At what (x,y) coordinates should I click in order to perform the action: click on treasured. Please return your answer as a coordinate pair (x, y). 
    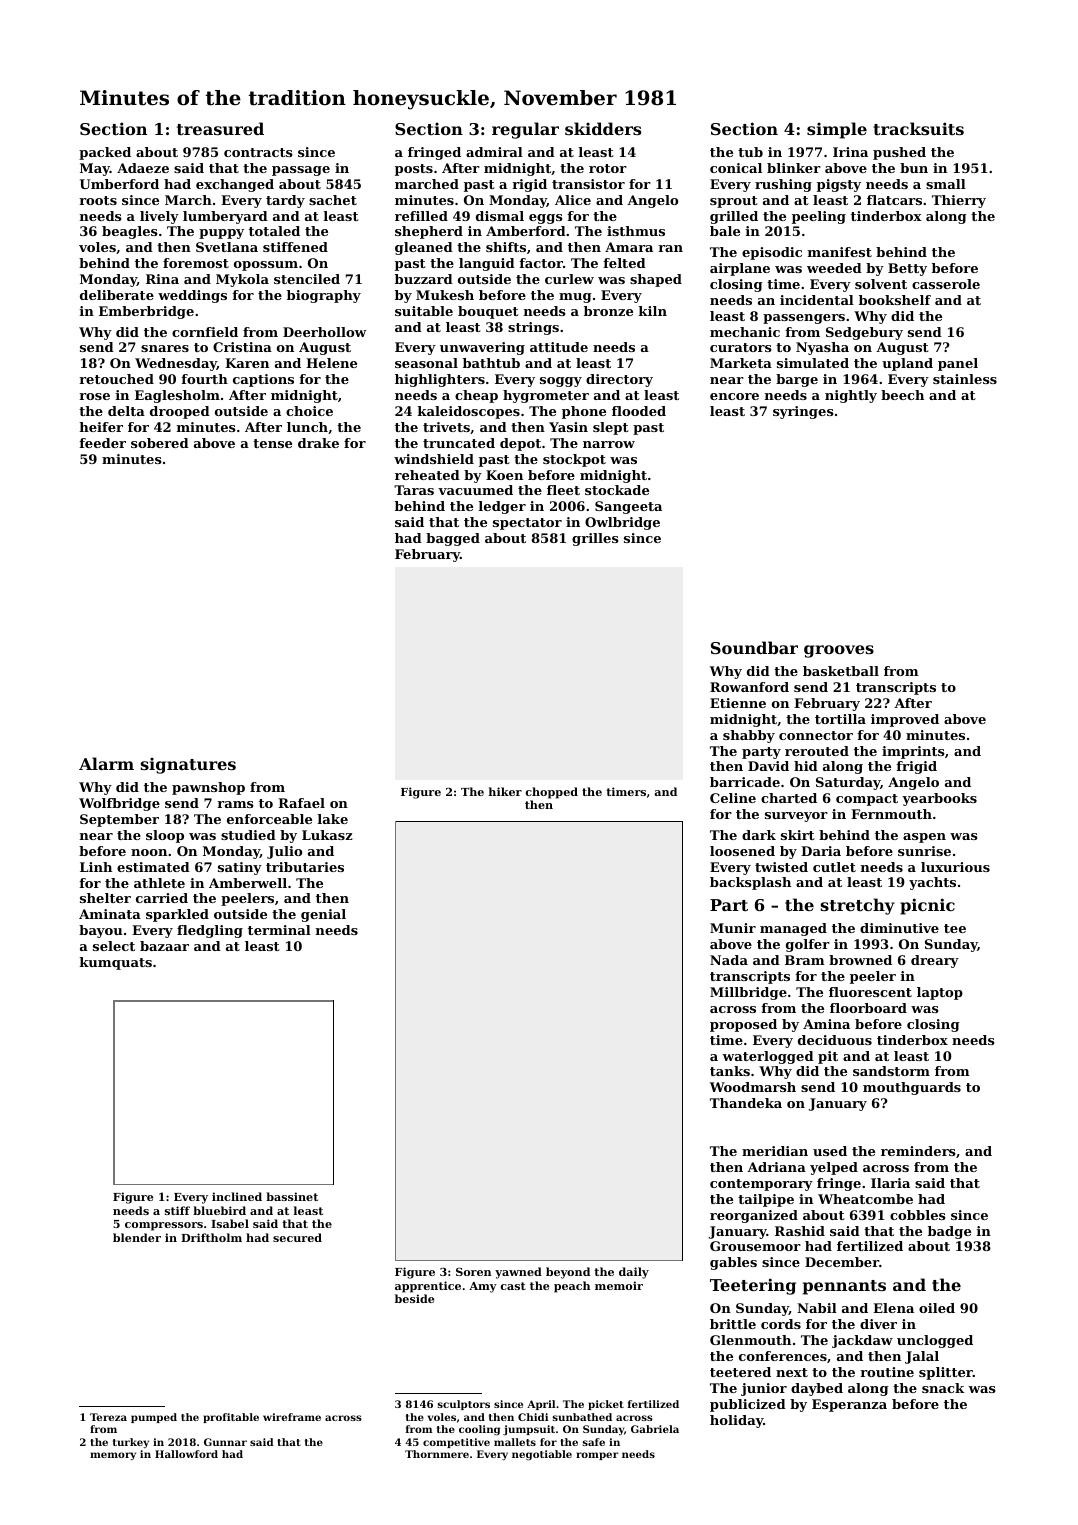
    Looking at the image, I should click on (220, 128).
